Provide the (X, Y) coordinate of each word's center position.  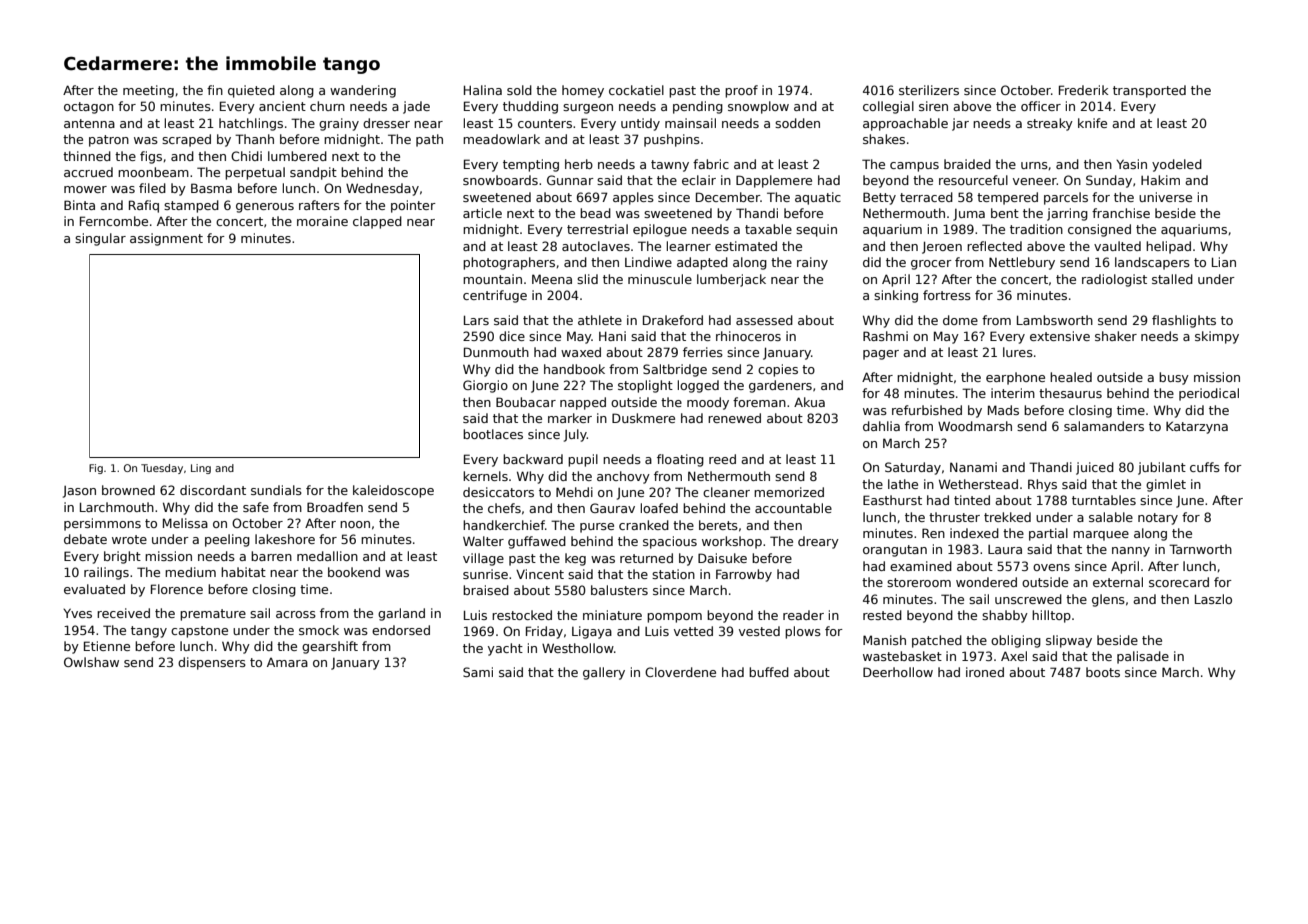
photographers (509, 263)
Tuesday (162, 469)
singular (100, 239)
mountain (492, 279)
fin (215, 90)
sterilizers (929, 90)
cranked (644, 525)
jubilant (1162, 468)
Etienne (107, 646)
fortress (947, 295)
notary (1158, 519)
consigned (1099, 230)
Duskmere (643, 418)
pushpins (672, 140)
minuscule (660, 279)
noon (355, 524)
